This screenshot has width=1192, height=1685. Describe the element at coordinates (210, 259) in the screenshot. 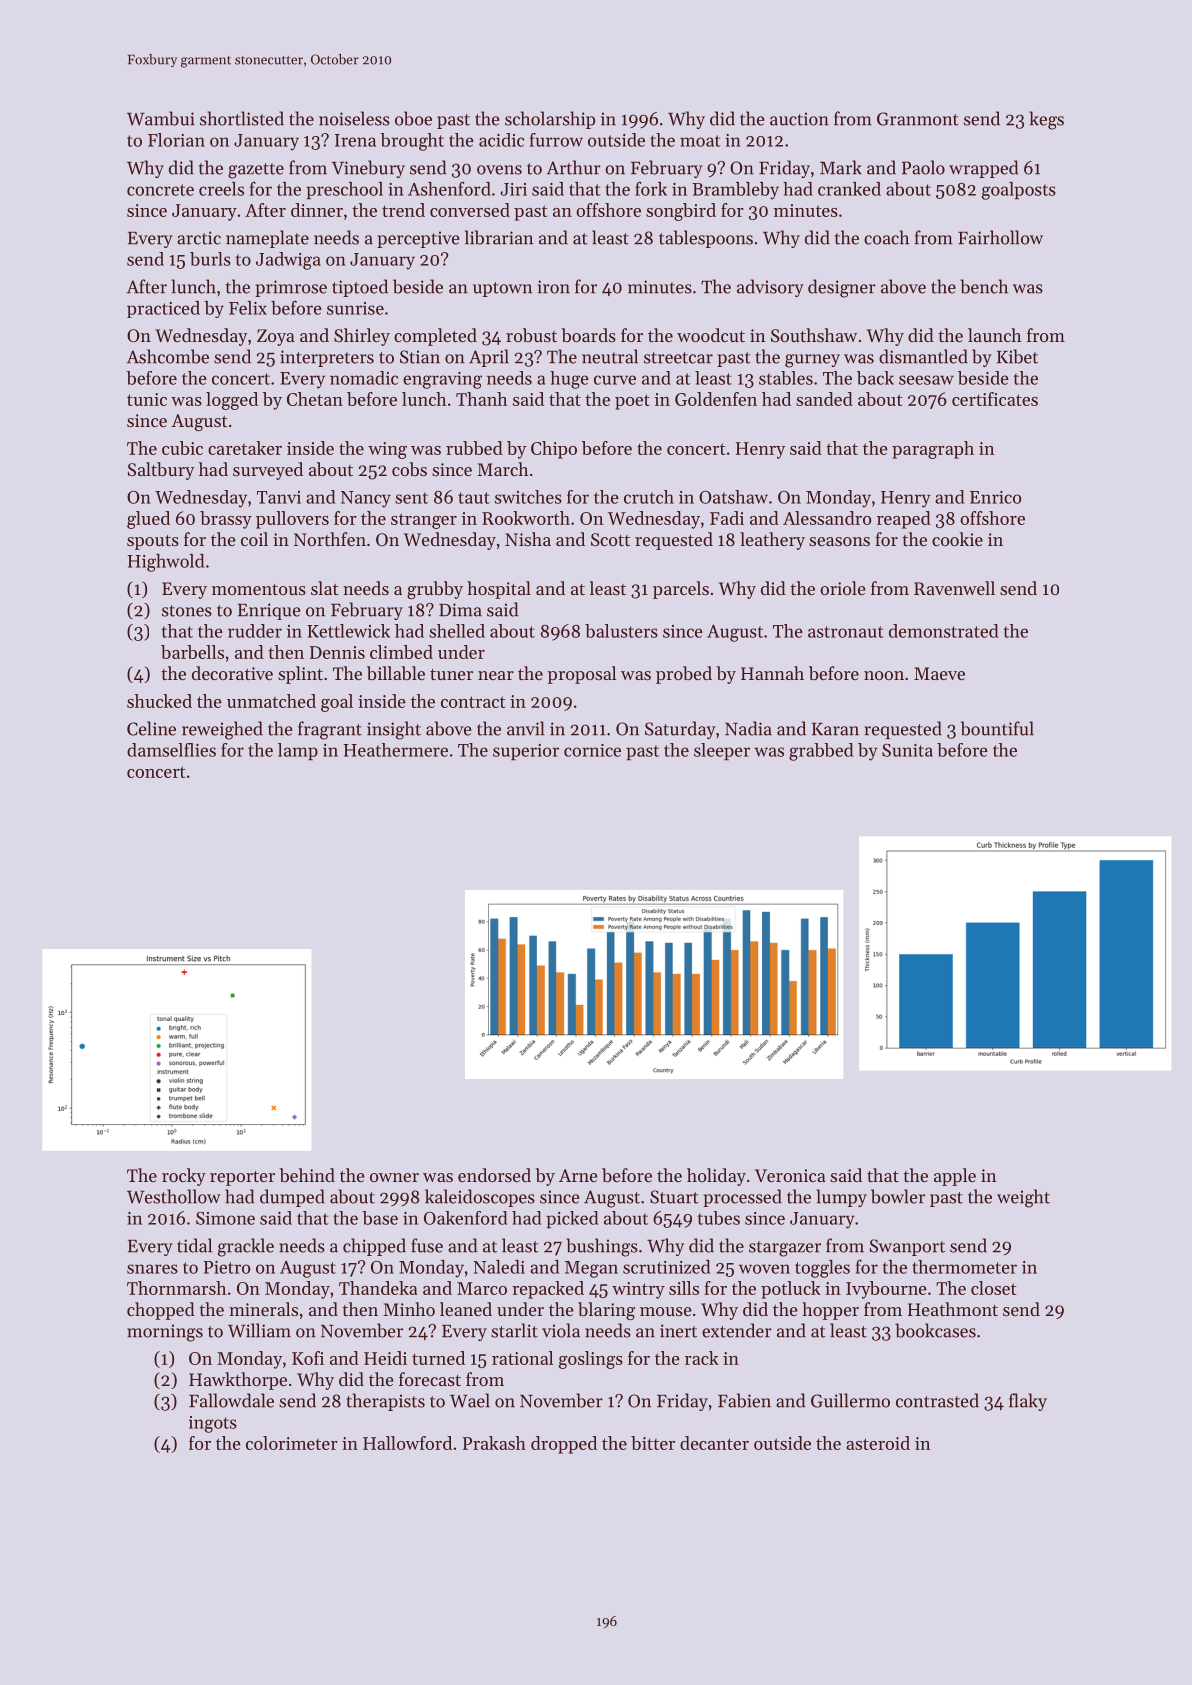

I see `burls` at that location.
